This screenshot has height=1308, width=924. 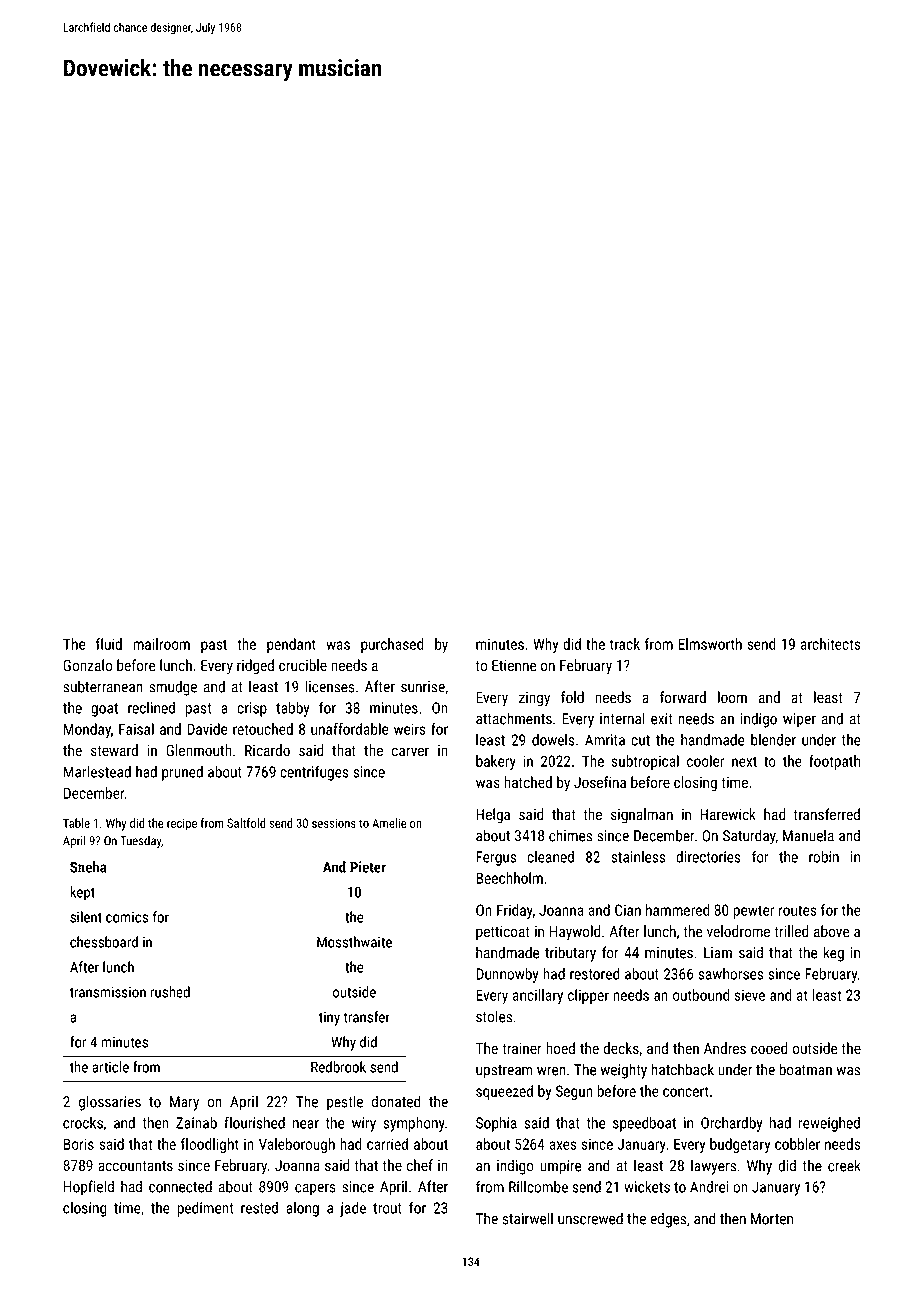 I want to click on Hopfield, so click(x=89, y=1188).
